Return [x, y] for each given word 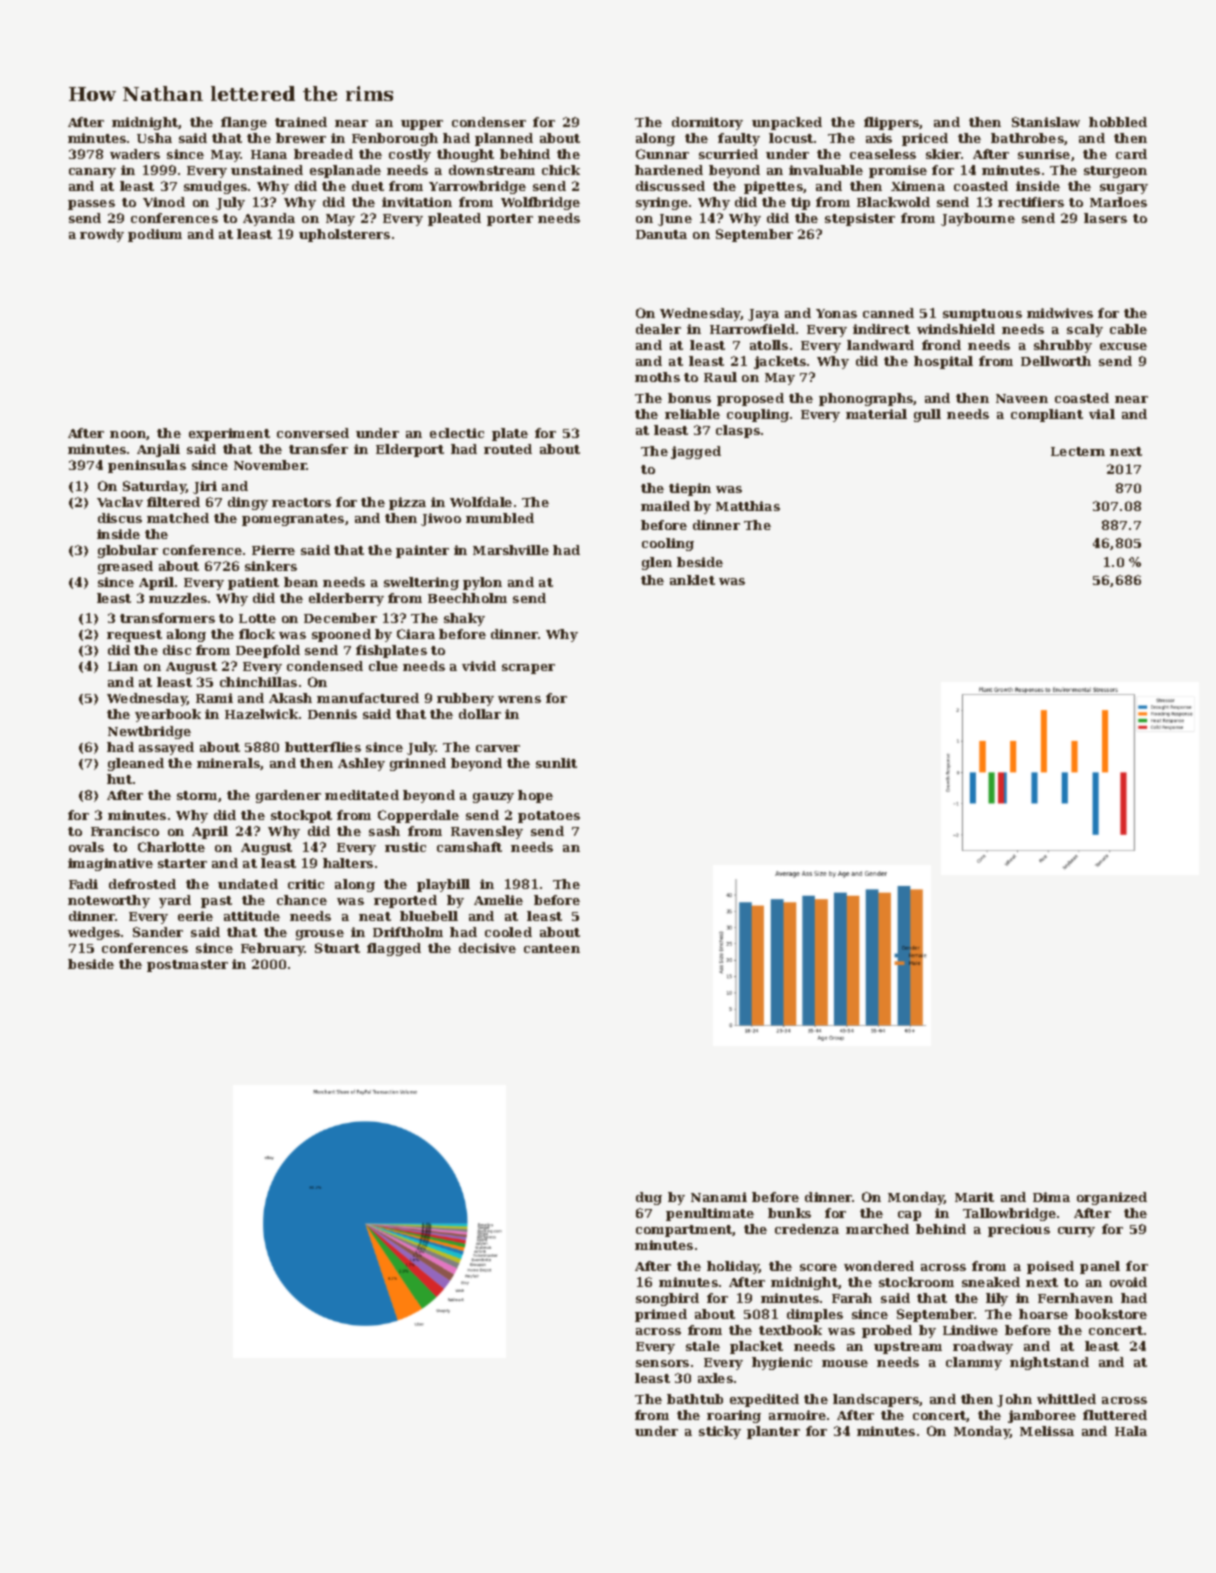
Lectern [1078, 451]
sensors [662, 1363]
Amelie [498, 900]
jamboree [1042, 1416]
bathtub [695, 1399]
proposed [750, 399]
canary [92, 173]
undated [248, 884]
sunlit [556, 763]
